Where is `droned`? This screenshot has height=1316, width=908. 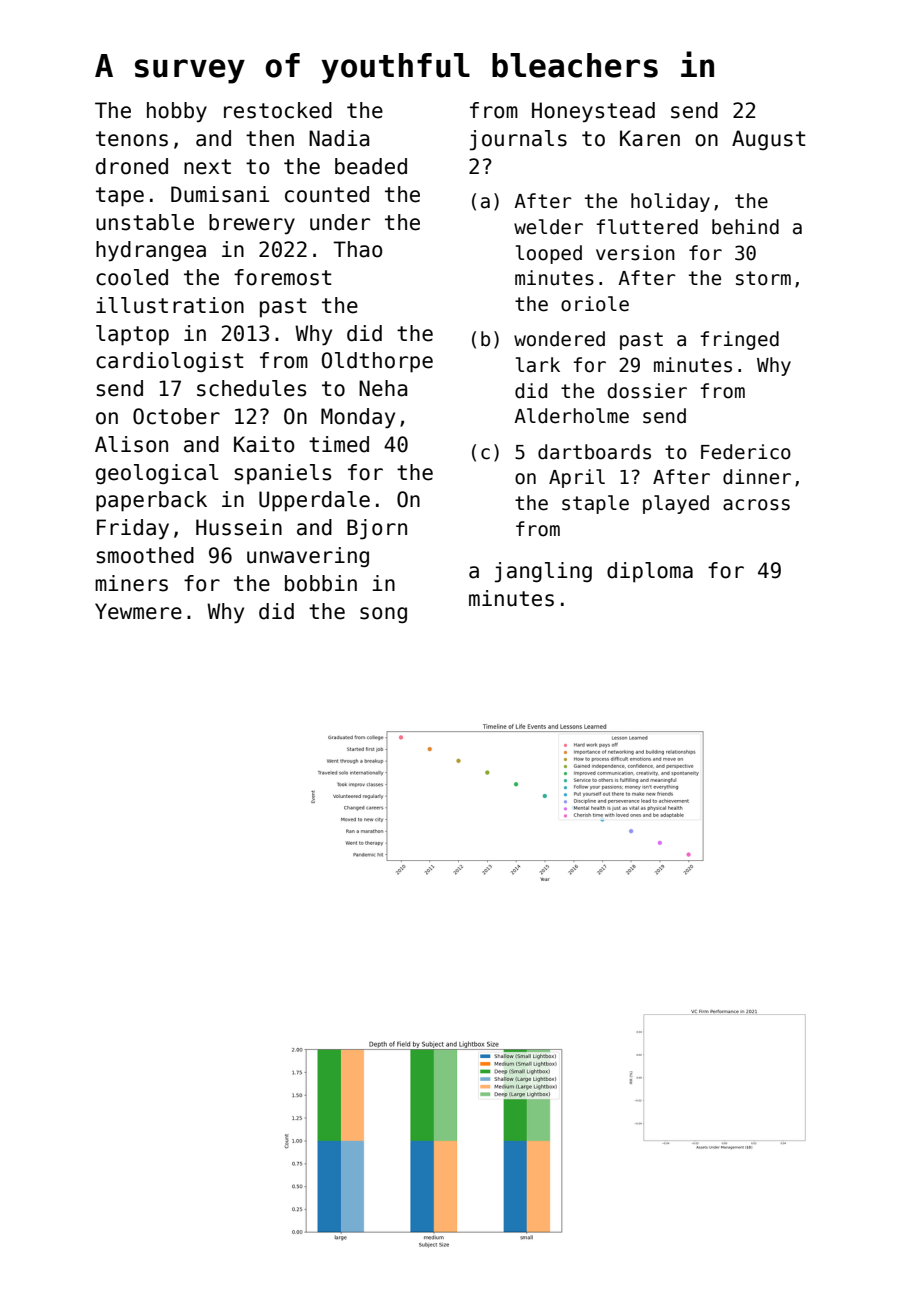 droned is located at coordinates (132, 166).
